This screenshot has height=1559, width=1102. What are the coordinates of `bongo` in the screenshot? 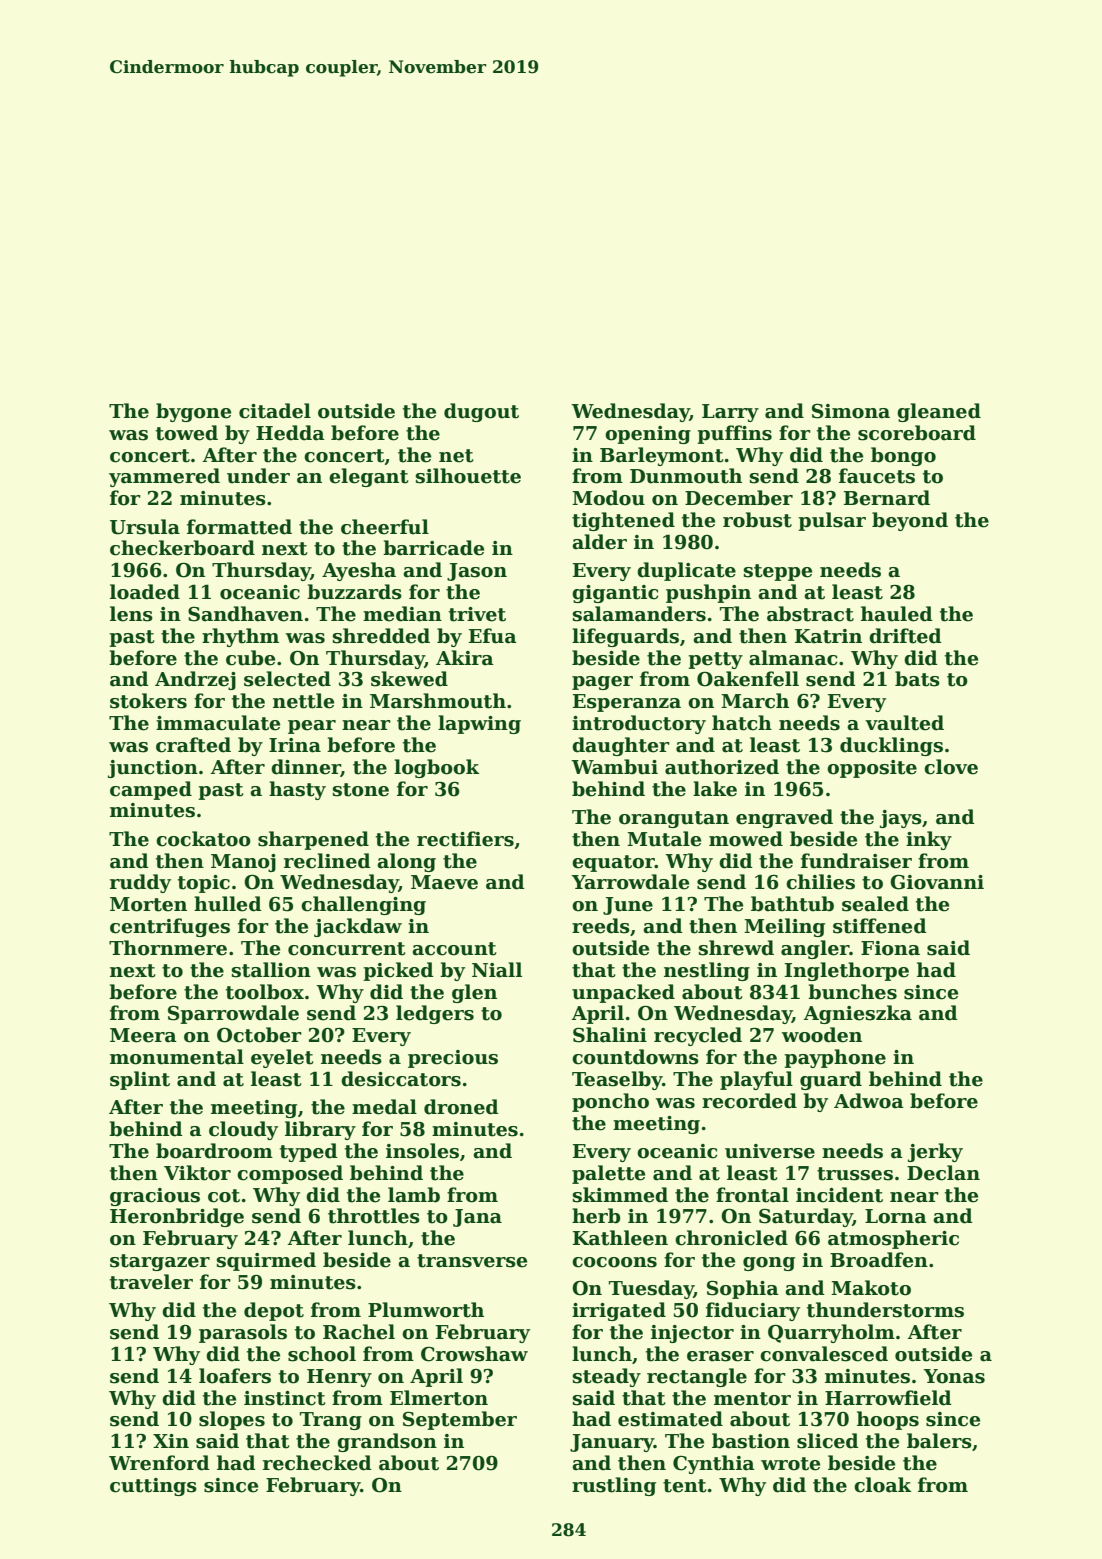 It's located at (903, 456).
